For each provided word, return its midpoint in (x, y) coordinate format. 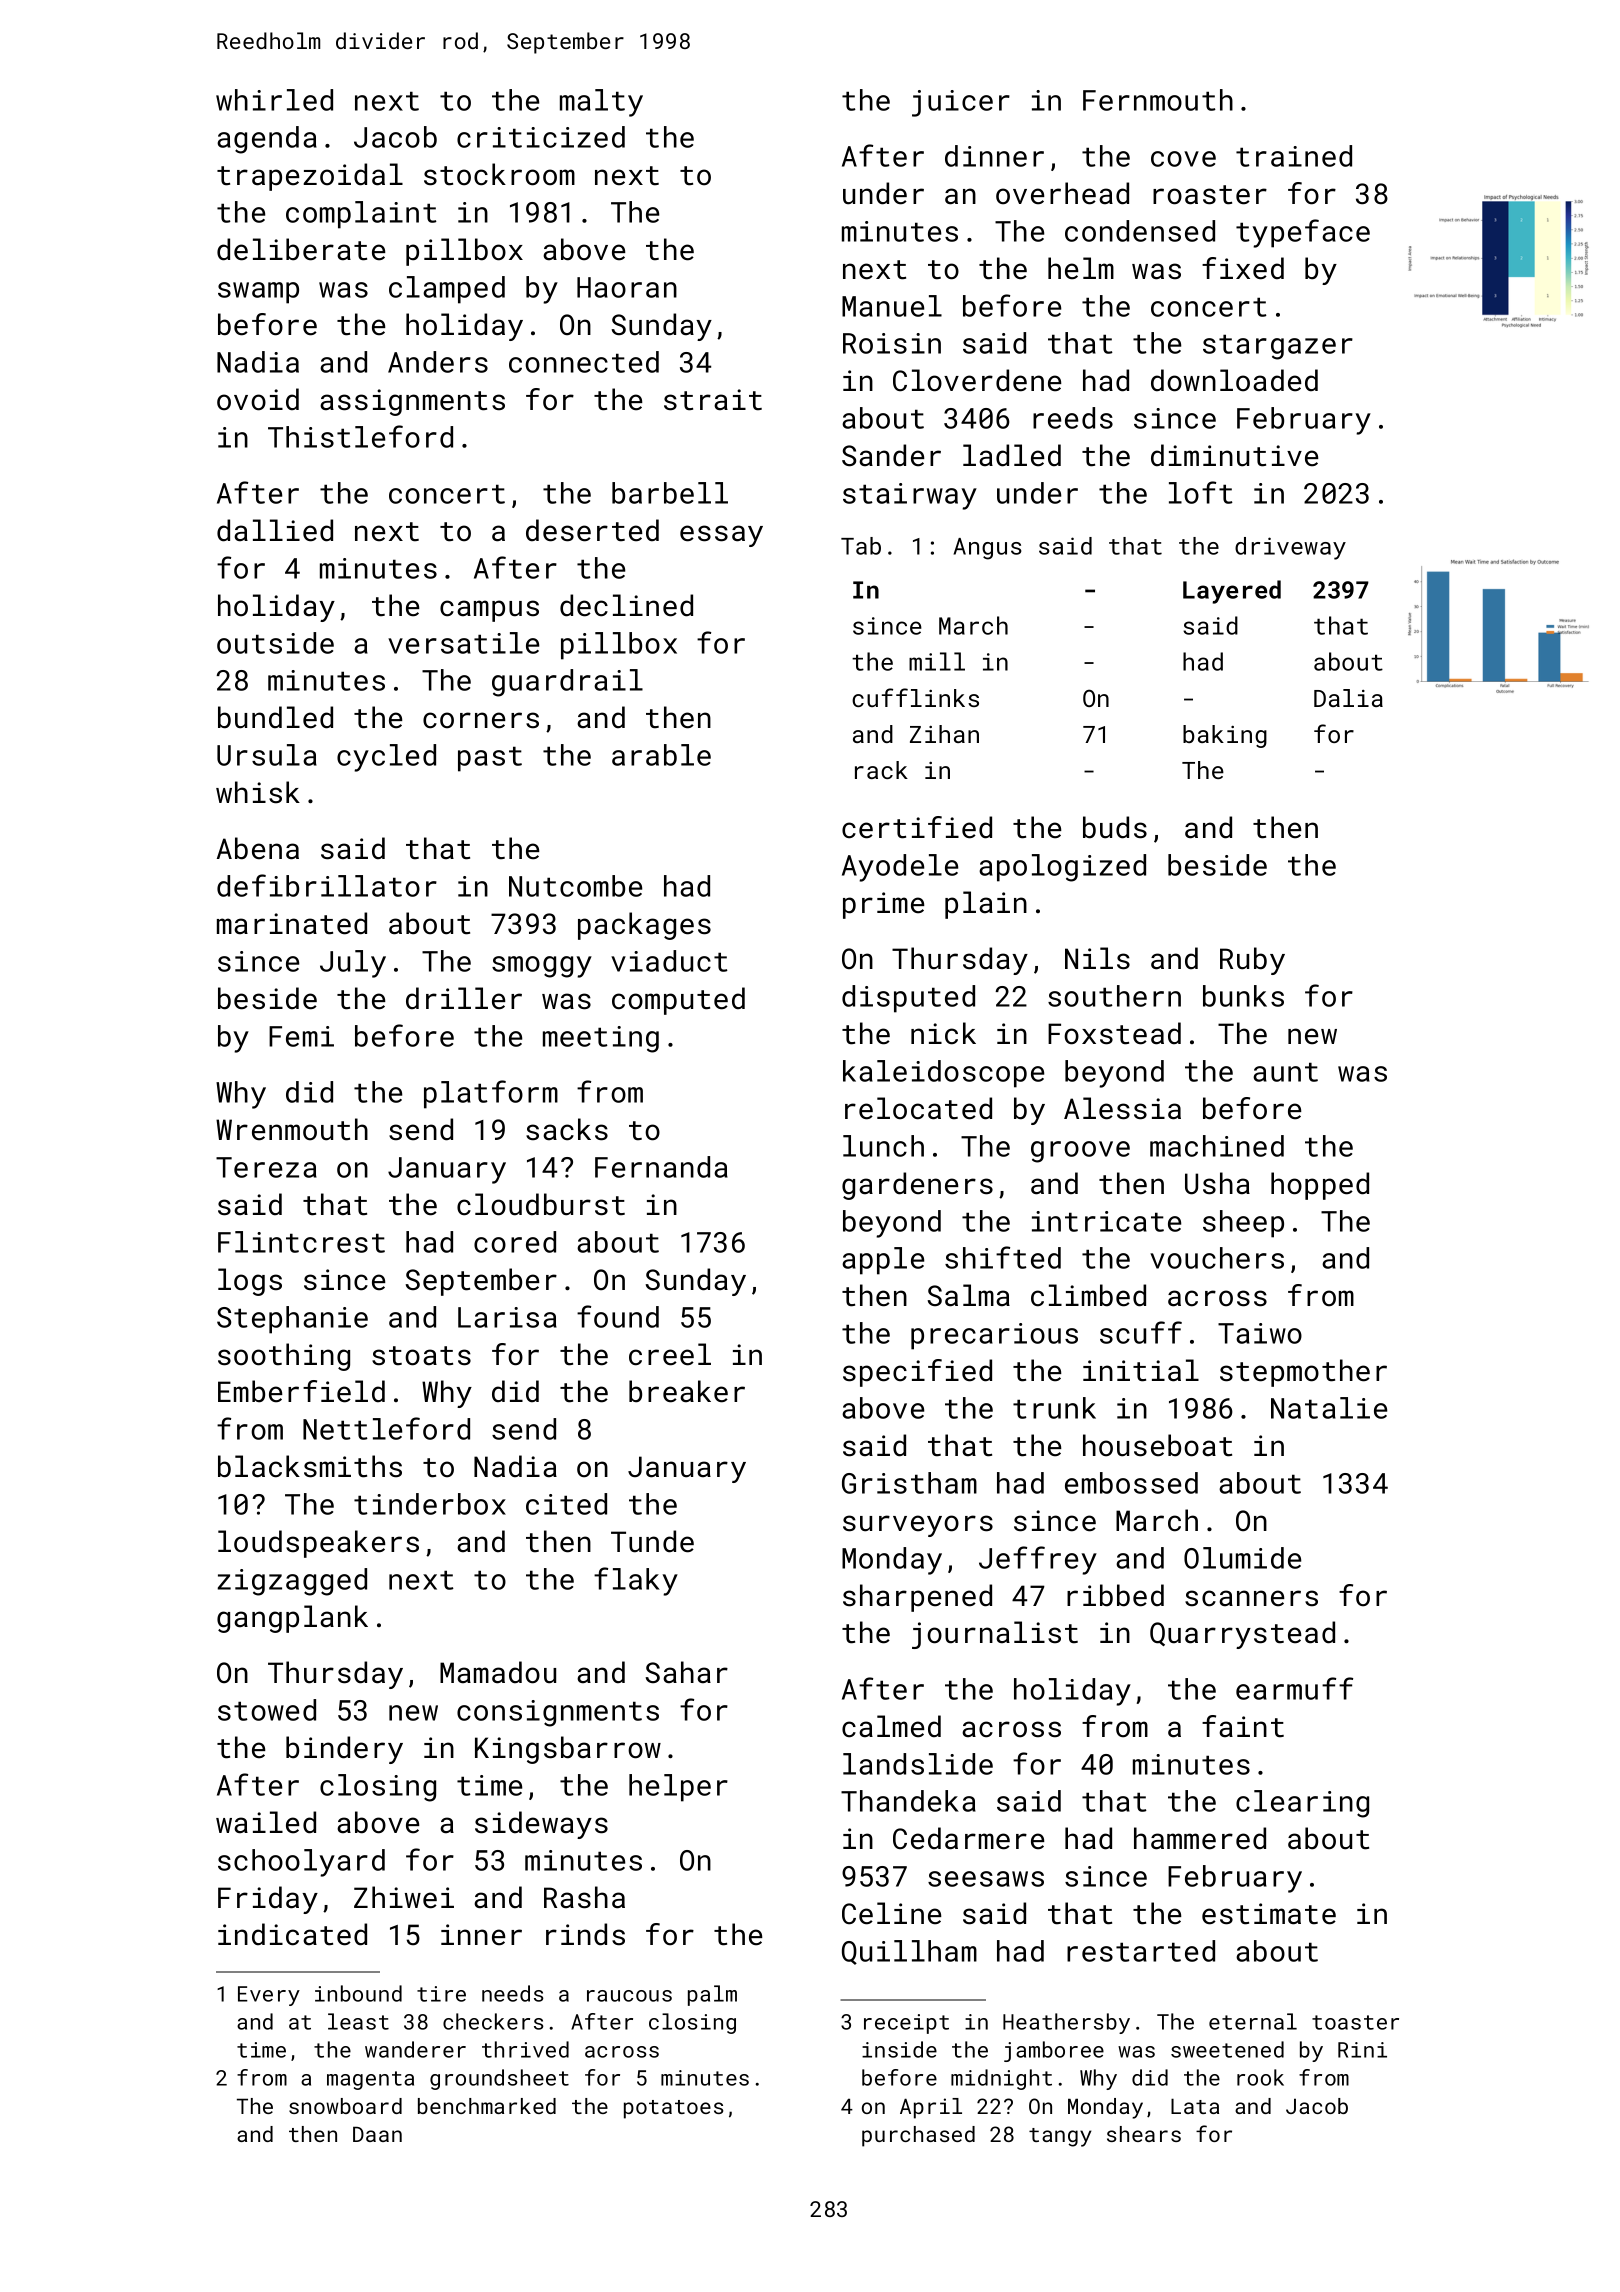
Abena (258, 848)
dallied (275, 530)
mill (937, 661)
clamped (447, 290)
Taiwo (1260, 1333)
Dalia (1348, 698)
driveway (1290, 548)
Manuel (892, 306)
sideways (541, 1825)
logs (250, 1282)
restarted (1141, 1951)
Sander (891, 455)
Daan (377, 2134)
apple (883, 1261)
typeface (1303, 233)
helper (678, 1788)
